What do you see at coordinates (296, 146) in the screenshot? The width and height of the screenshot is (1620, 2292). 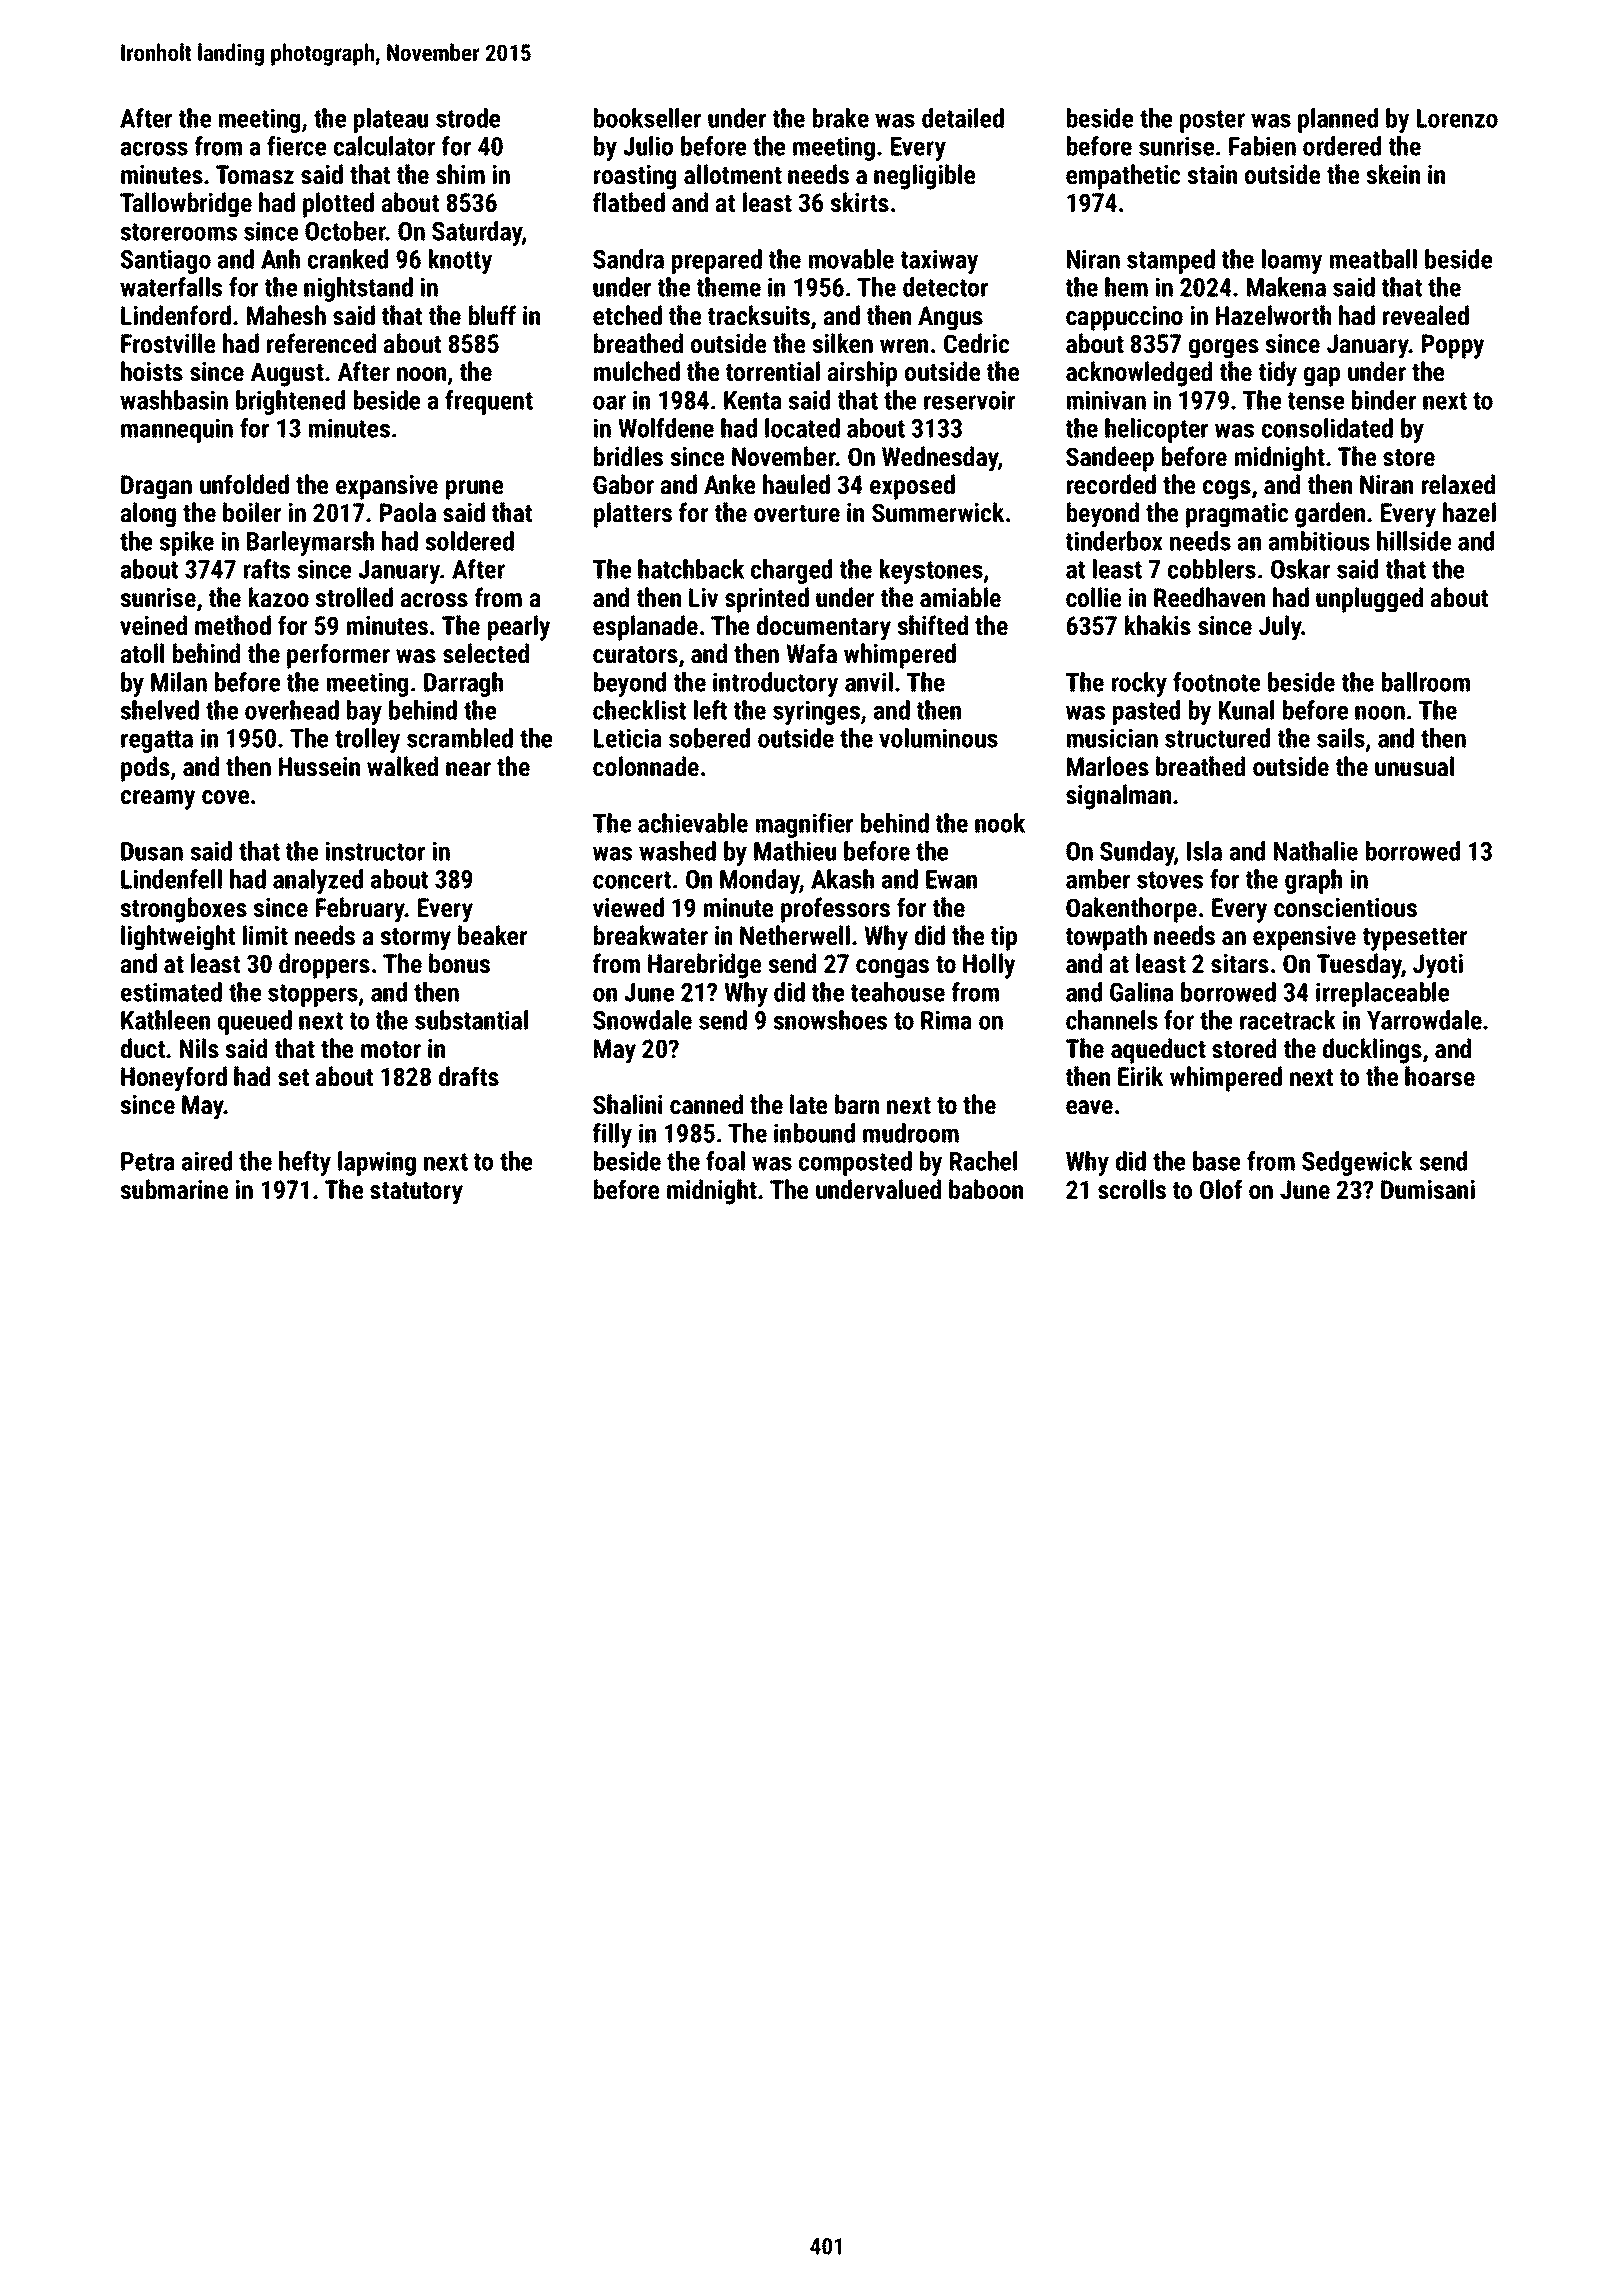 I see `fierce` at bounding box center [296, 146].
